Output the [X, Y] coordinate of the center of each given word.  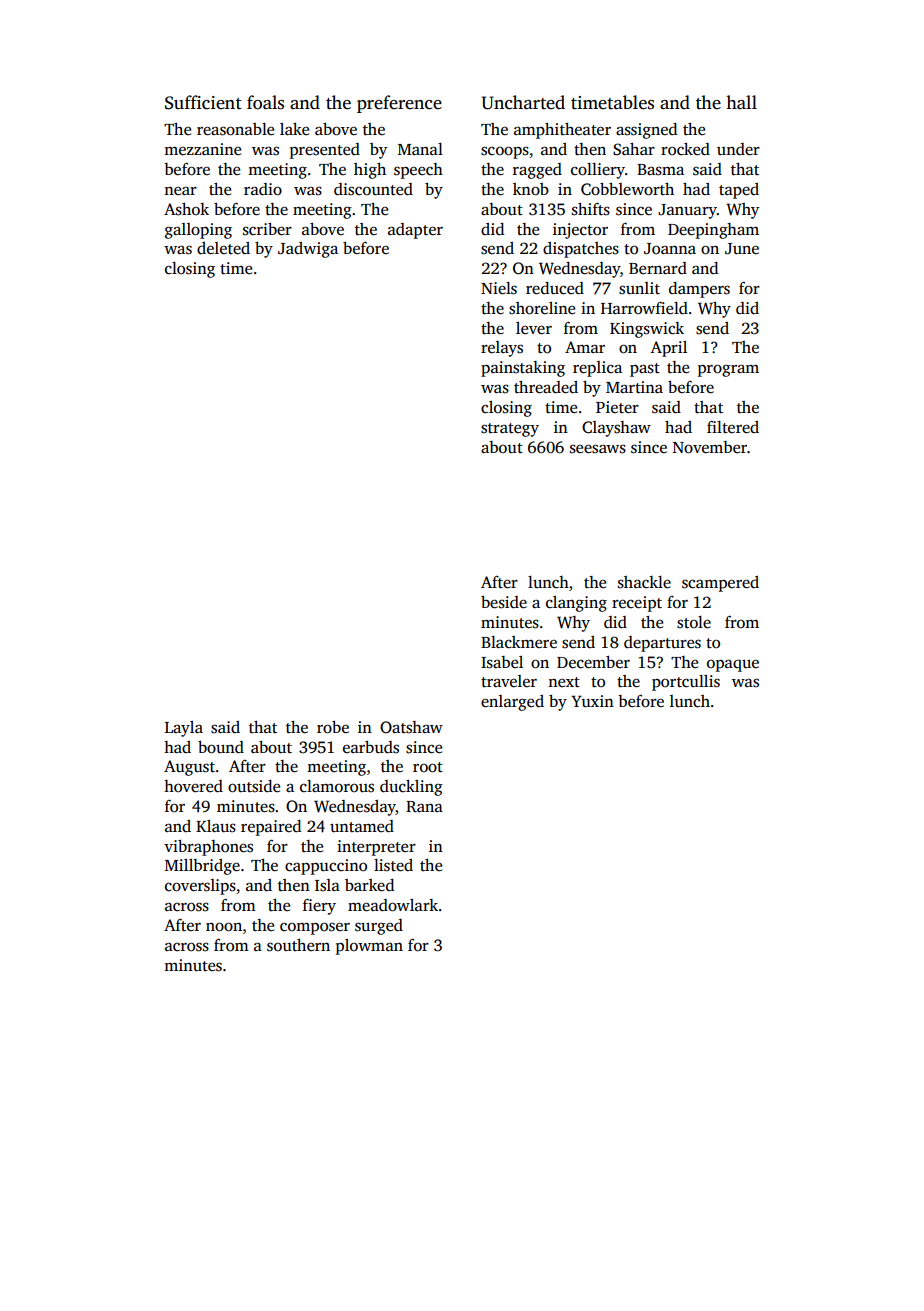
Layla [184, 729]
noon [224, 927]
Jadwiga [308, 250]
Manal [420, 149]
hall [741, 102]
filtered [733, 427]
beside [504, 602]
